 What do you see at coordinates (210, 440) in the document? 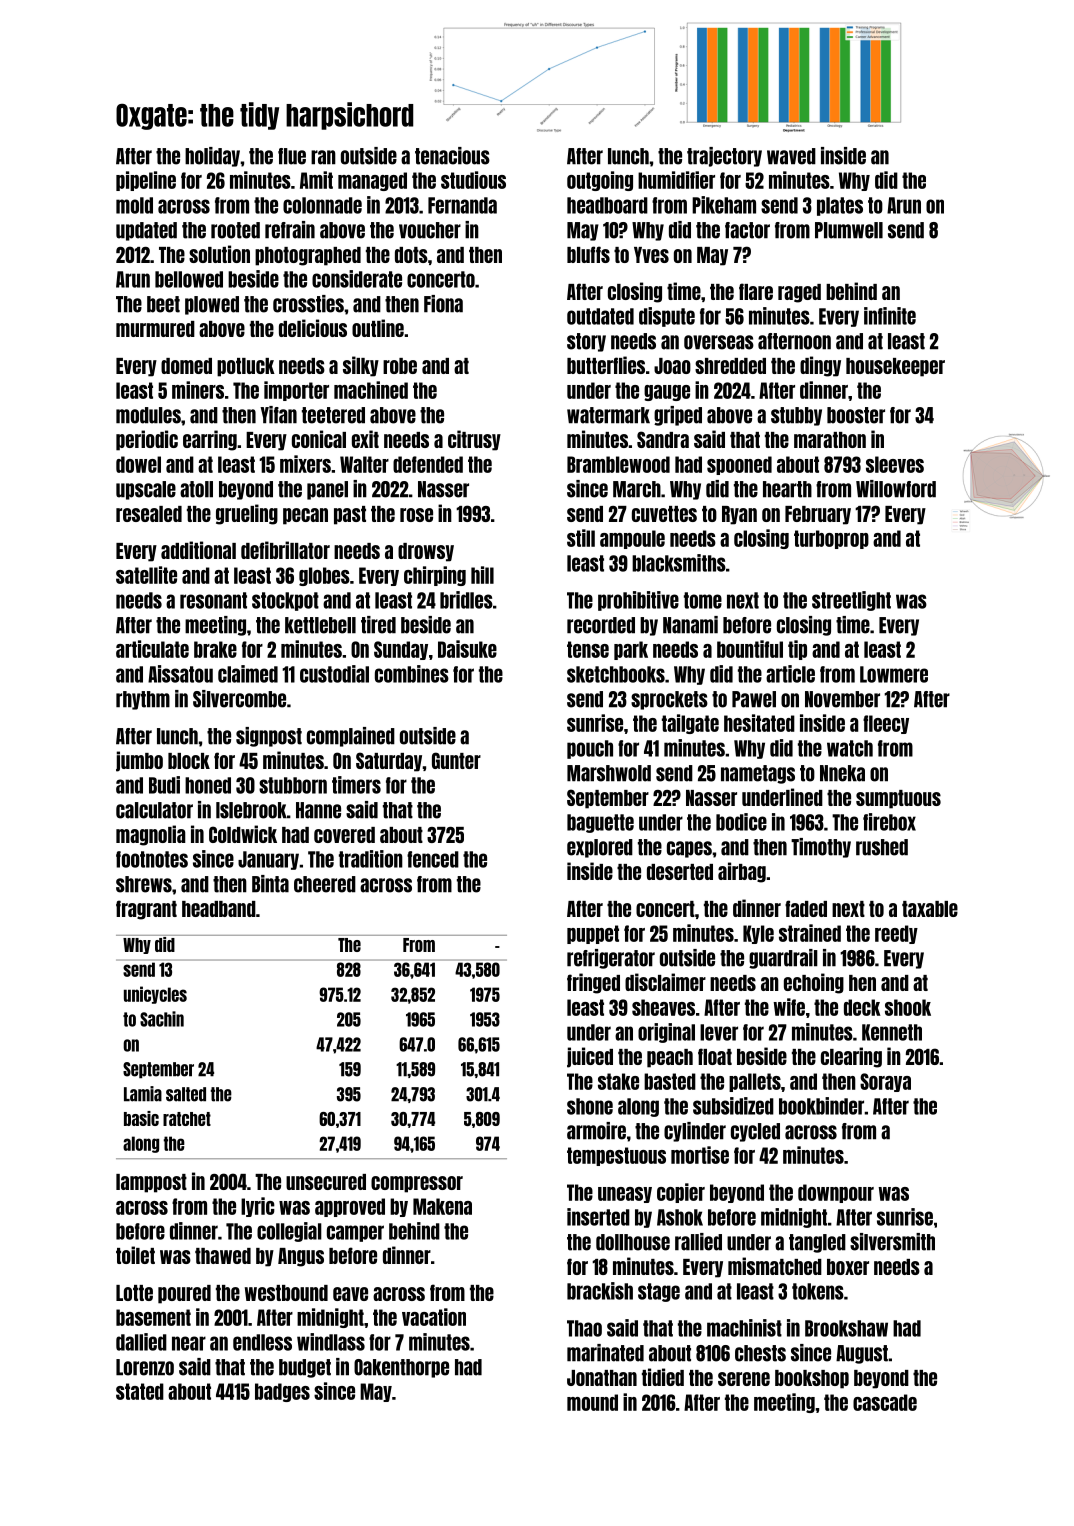
I see `earring` at bounding box center [210, 440].
